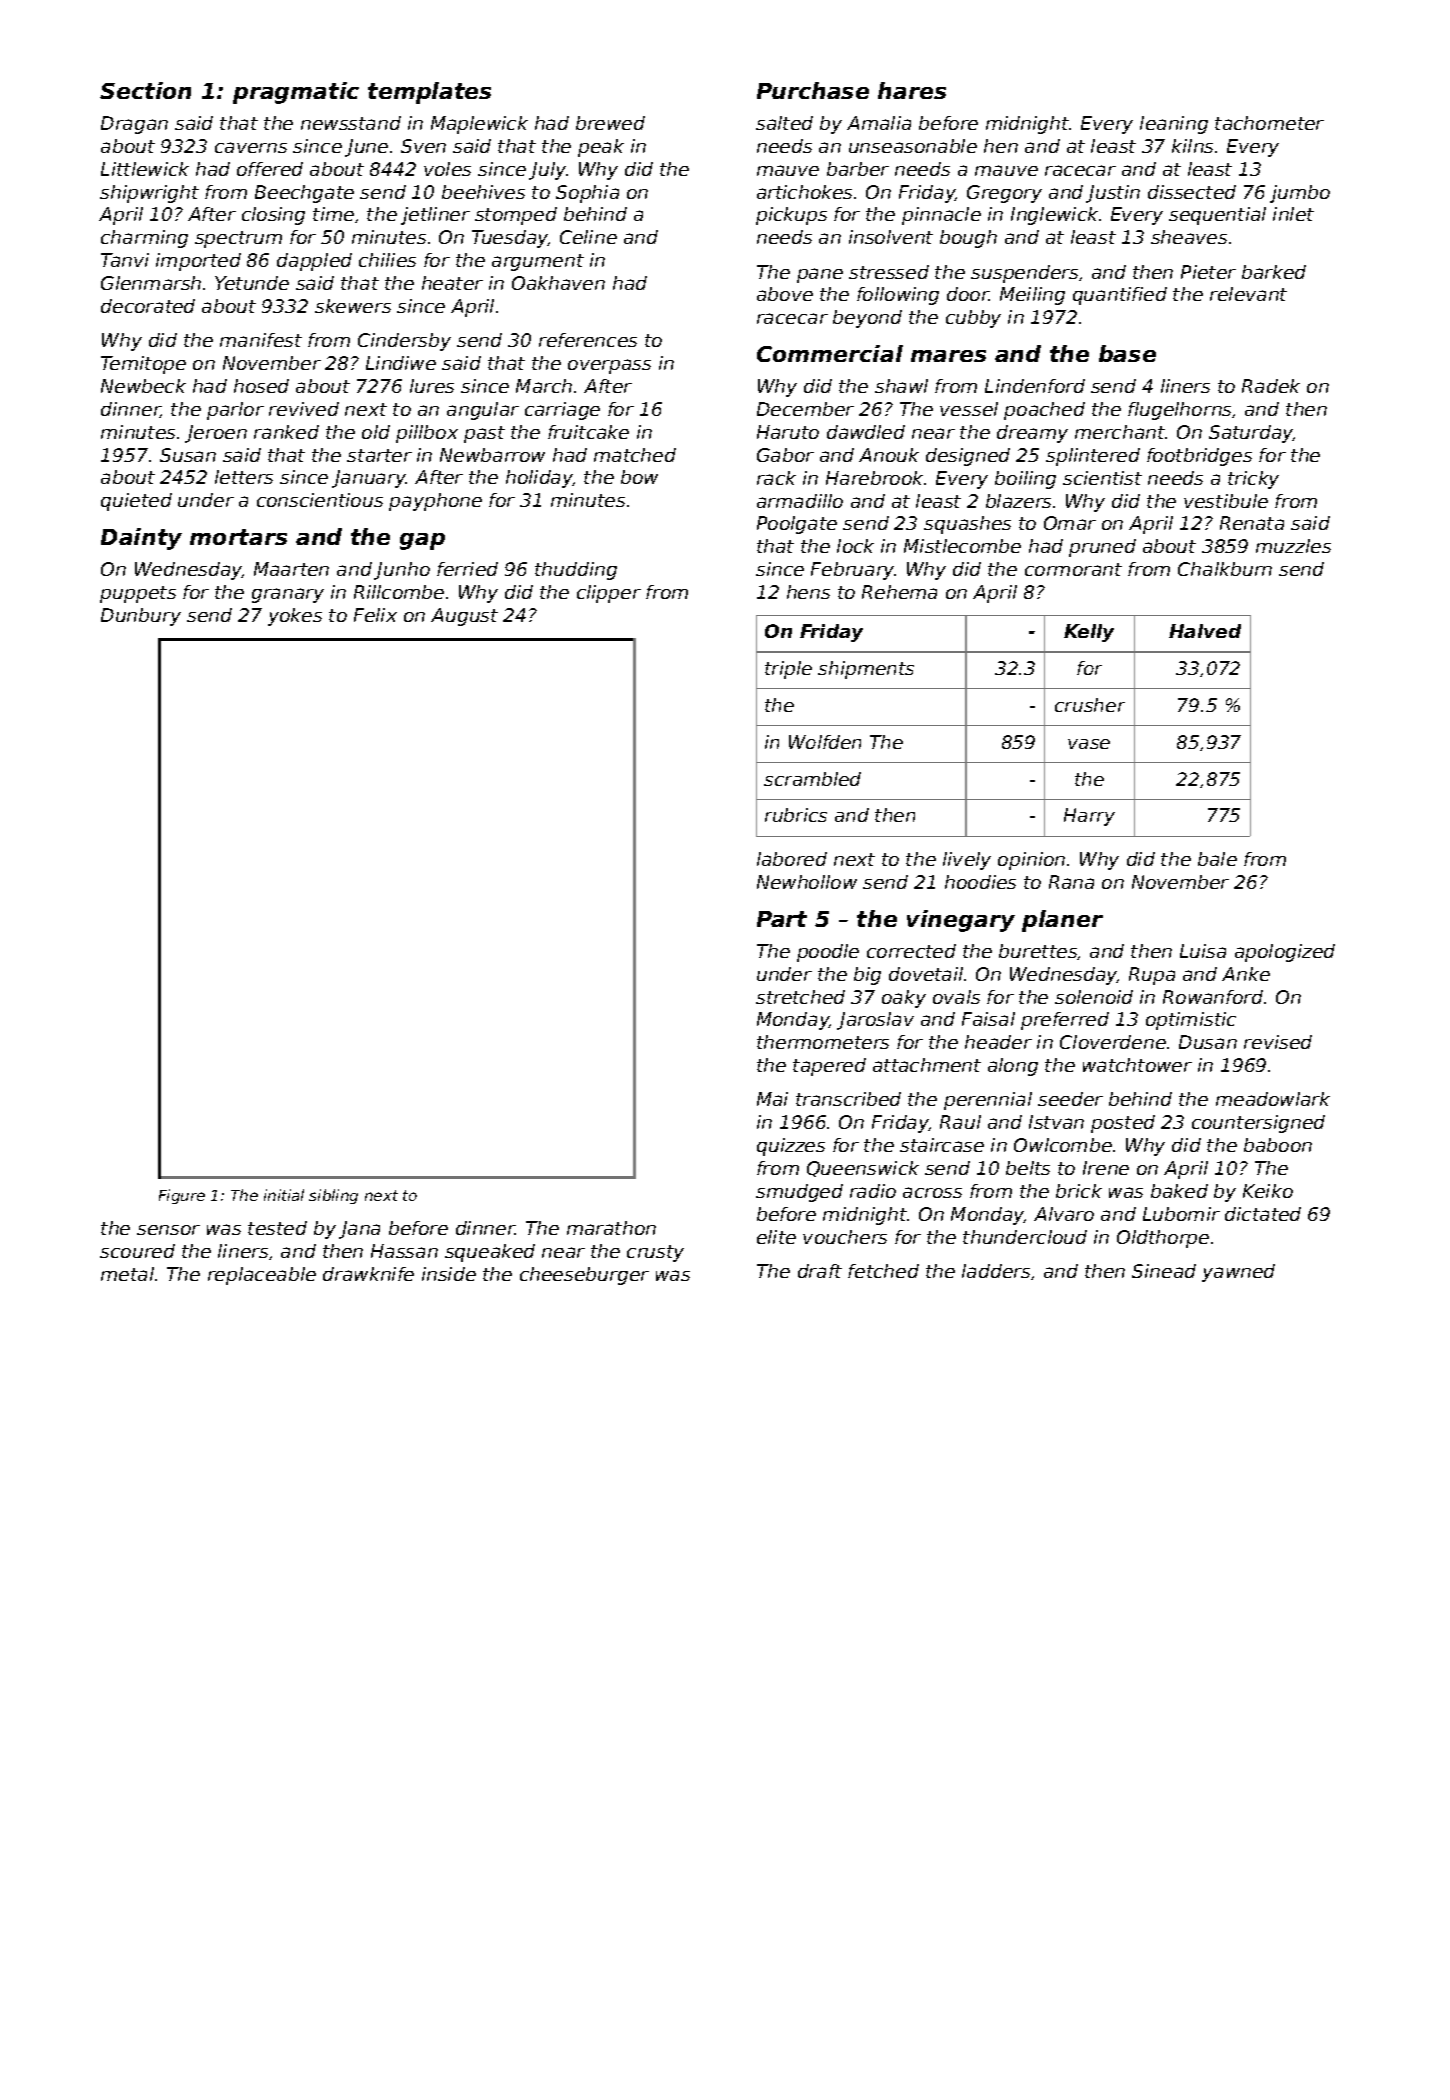  What do you see at coordinates (145, 169) in the screenshot?
I see `Littlewick` at bounding box center [145, 169].
